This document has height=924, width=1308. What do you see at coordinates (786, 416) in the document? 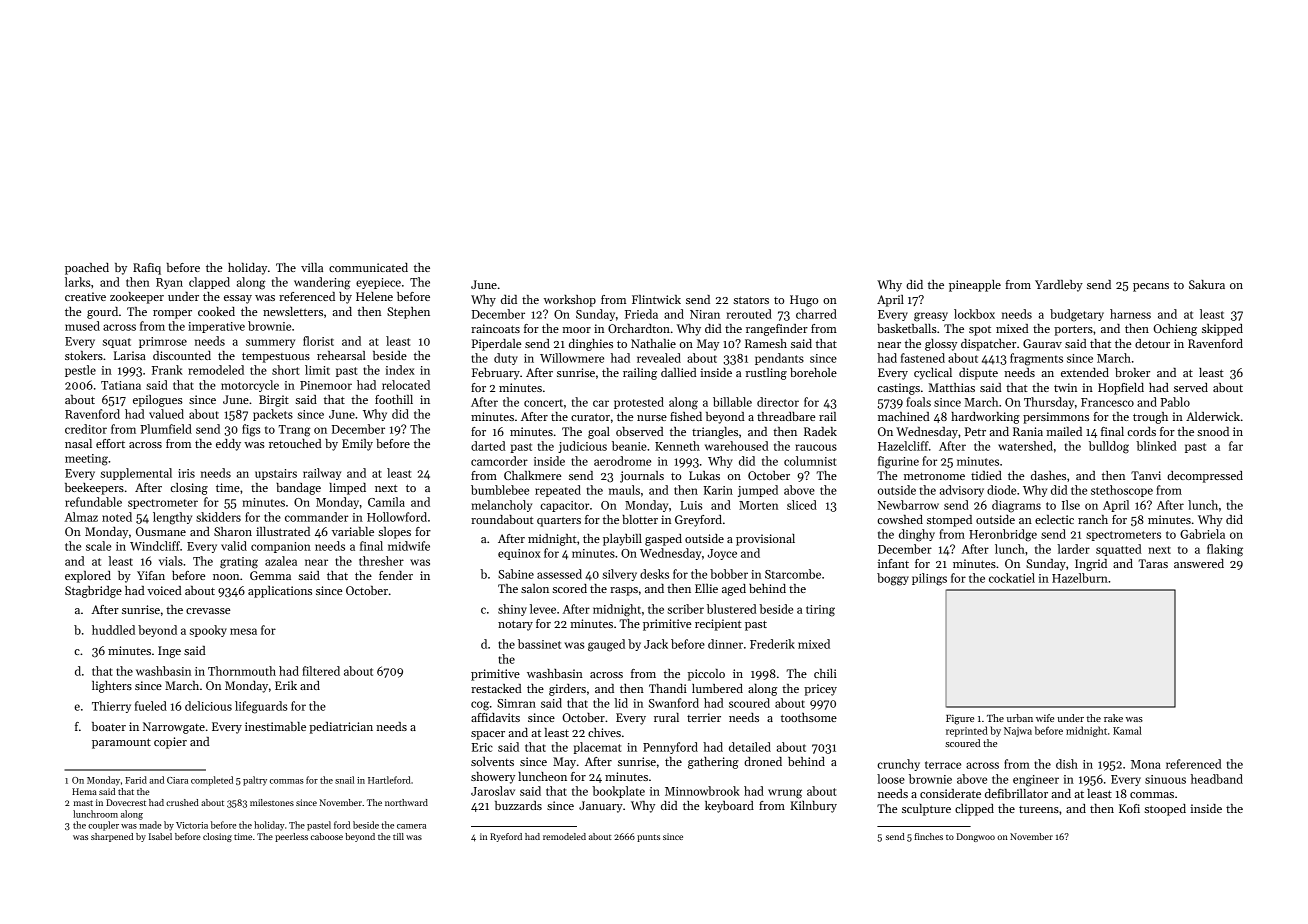
I see `threadbare` at bounding box center [786, 416].
